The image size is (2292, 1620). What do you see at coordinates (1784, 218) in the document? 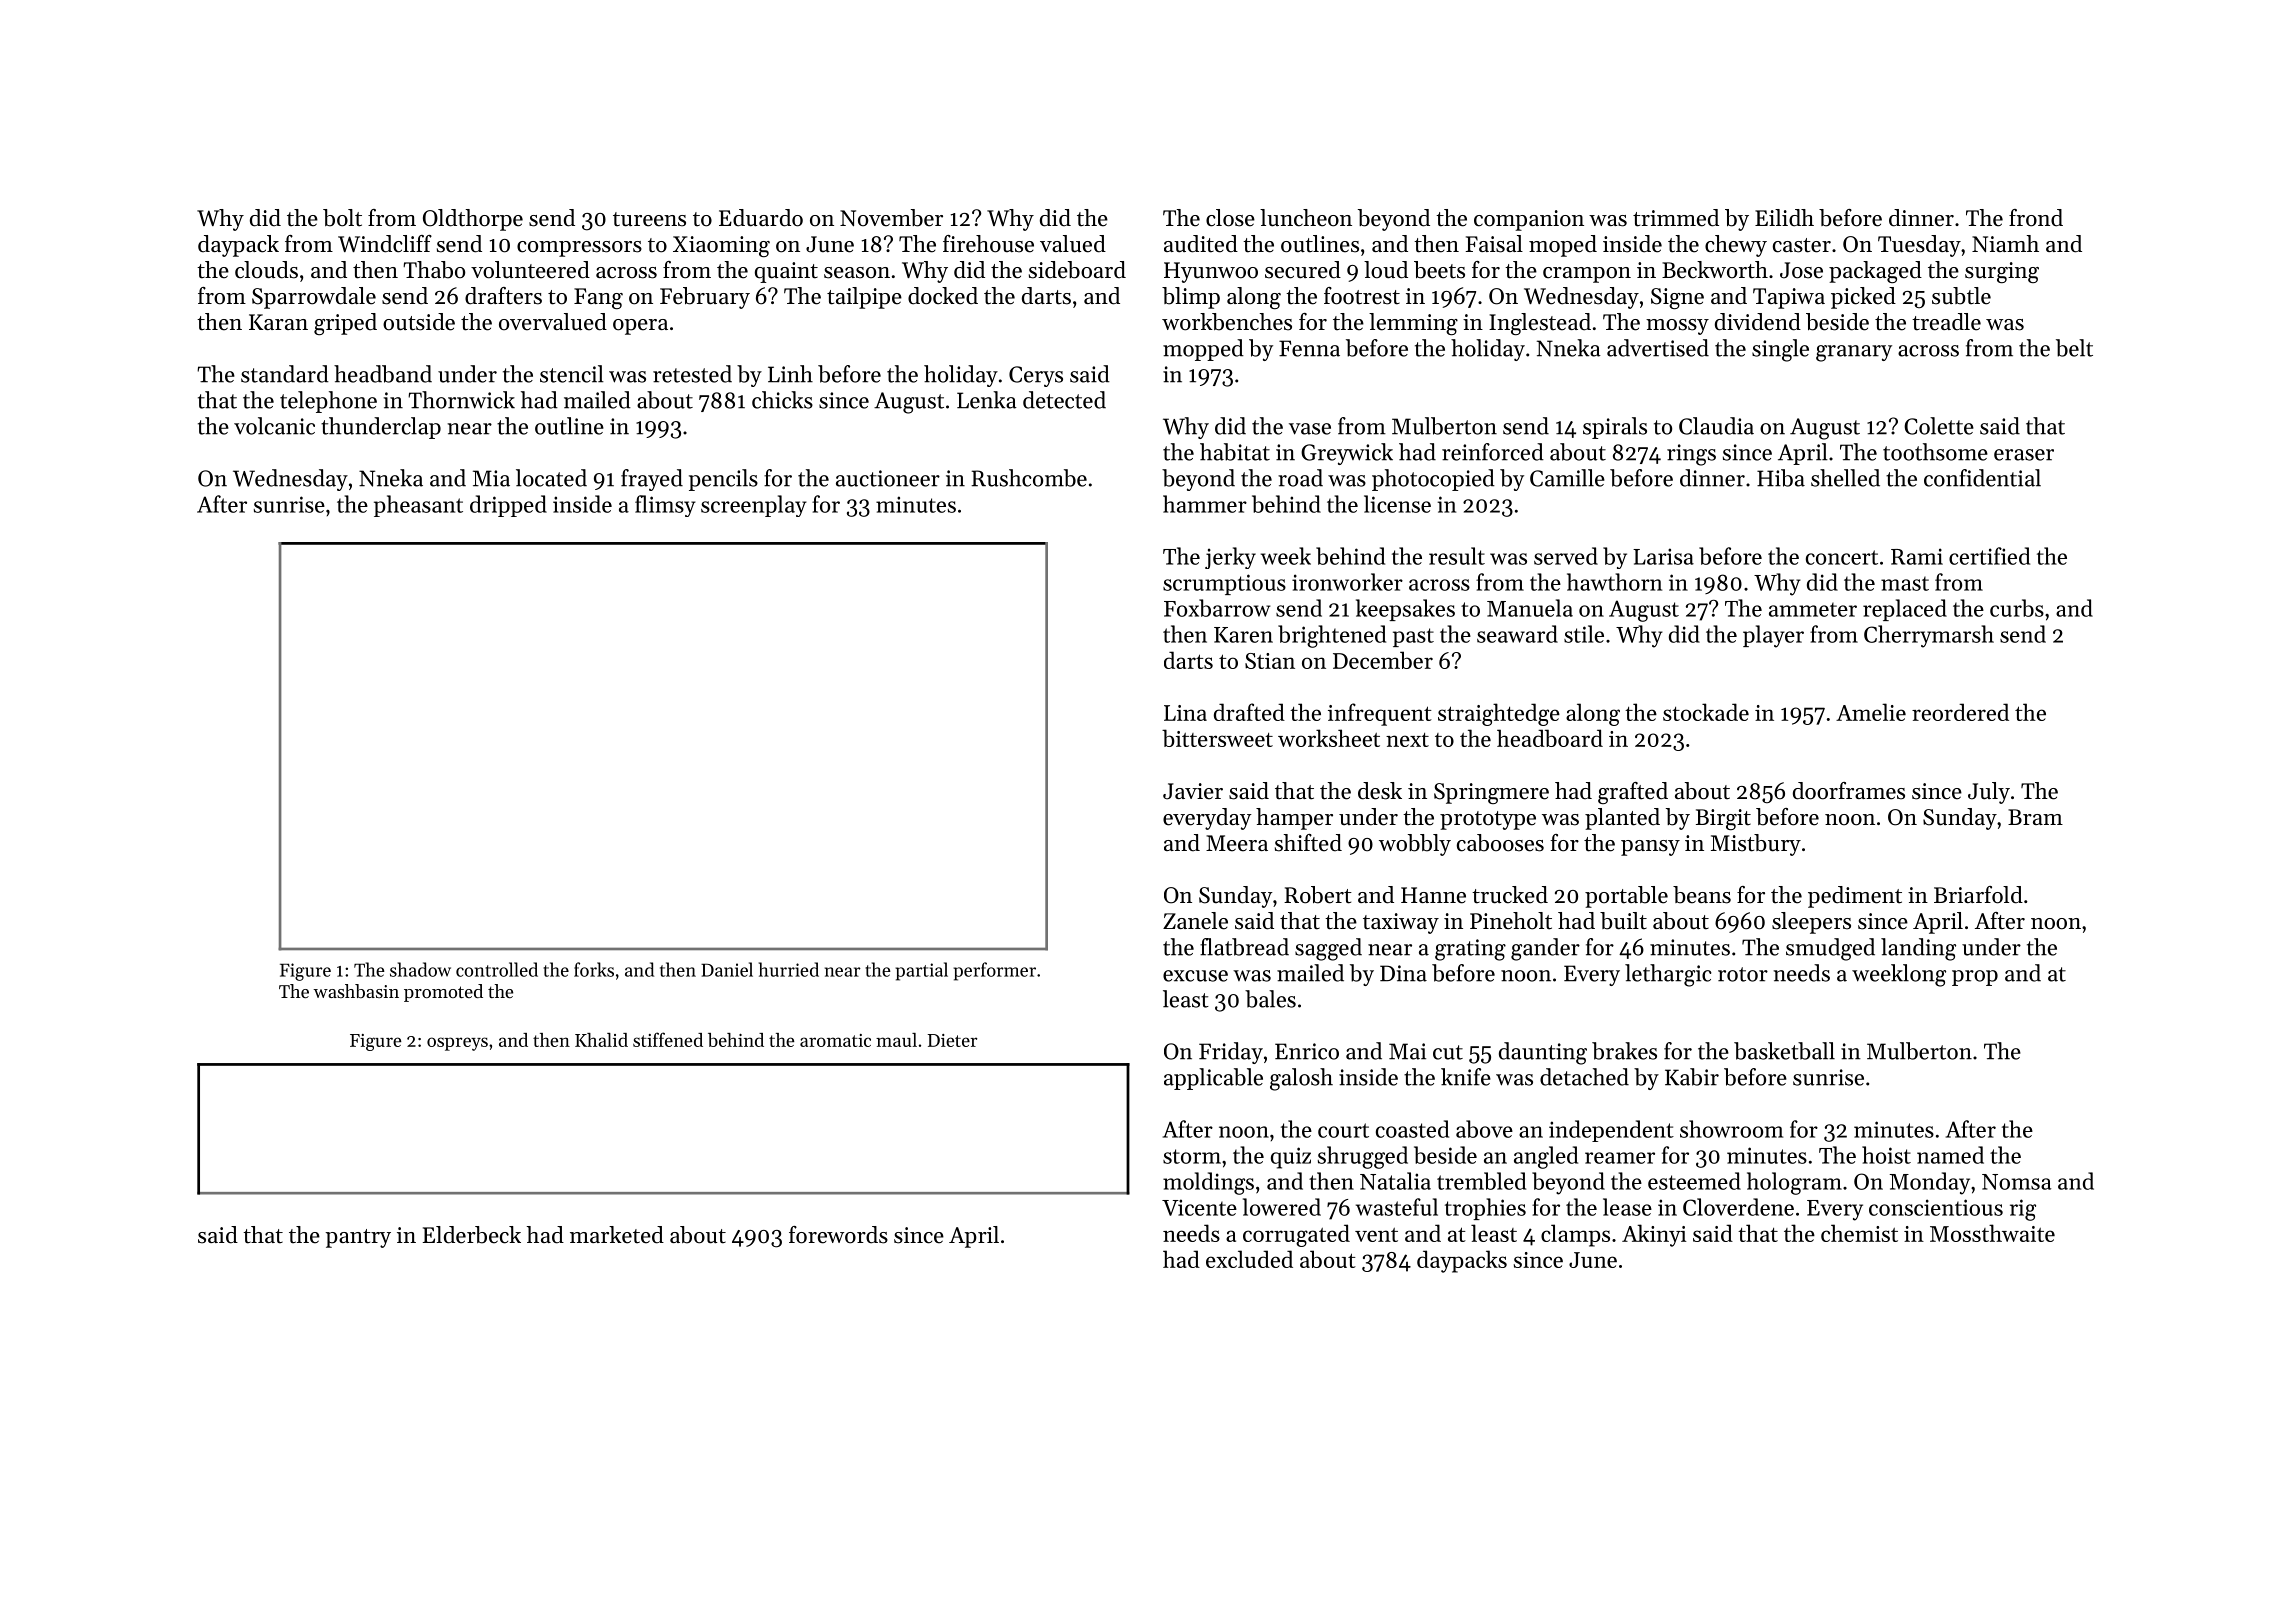
I see `Eilidh` at bounding box center [1784, 218].
